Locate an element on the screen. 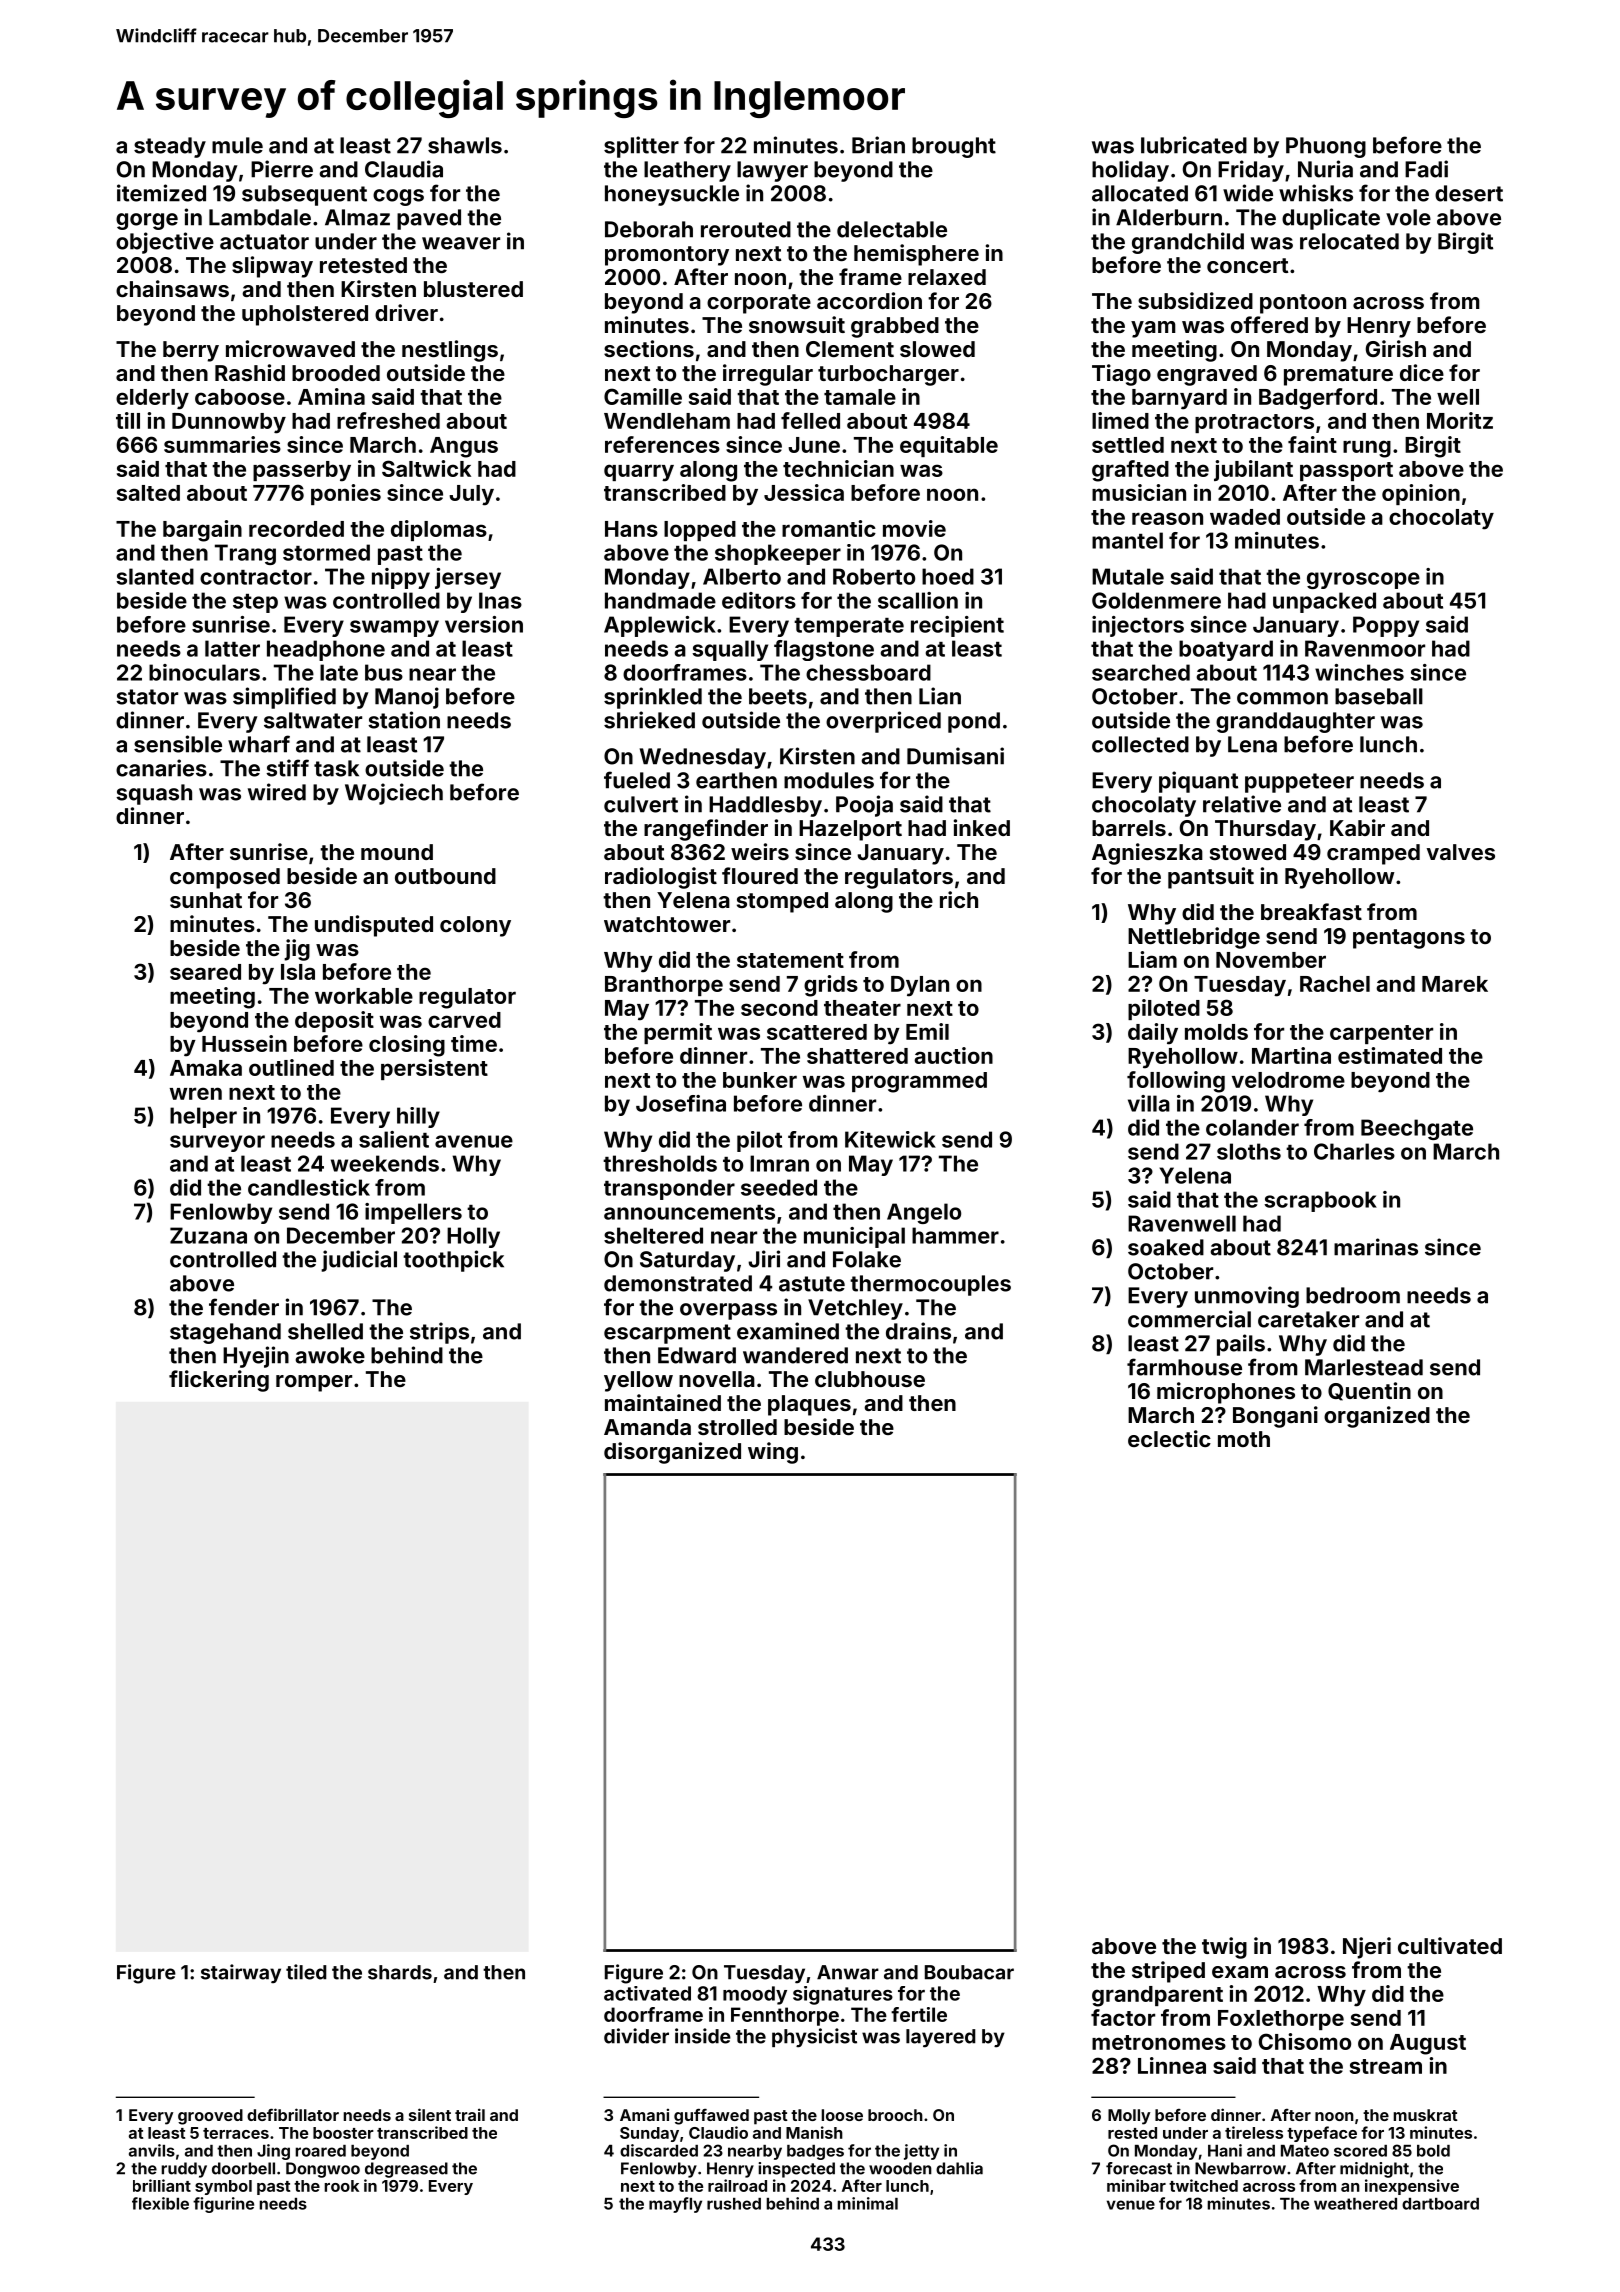 The image size is (1620, 2292). shards is located at coordinates (400, 1972).
